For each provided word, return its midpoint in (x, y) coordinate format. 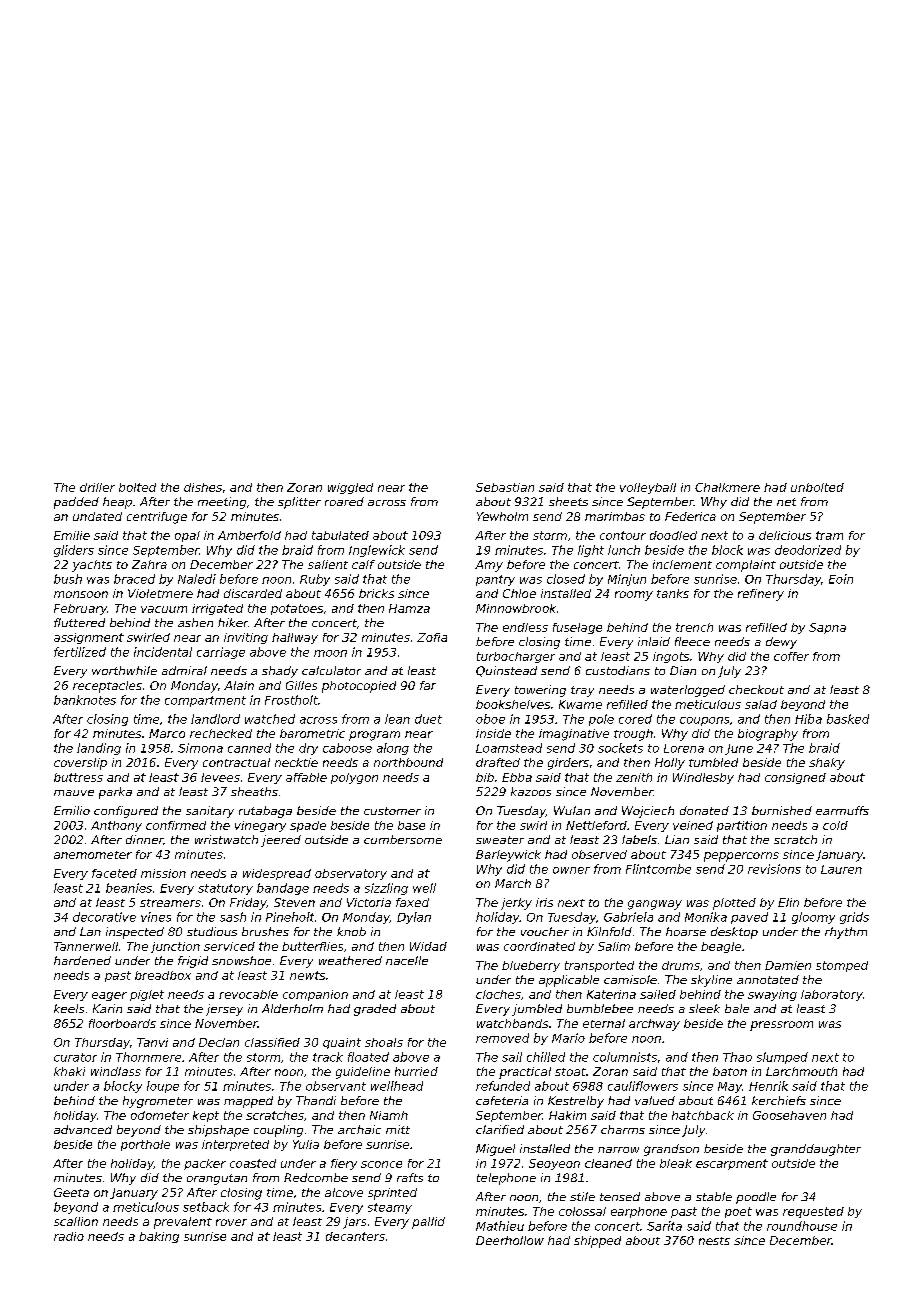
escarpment (732, 1164)
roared (344, 501)
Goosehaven (789, 1115)
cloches (498, 994)
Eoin (841, 579)
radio (69, 1236)
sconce (381, 1164)
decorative (104, 917)
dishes (203, 487)
